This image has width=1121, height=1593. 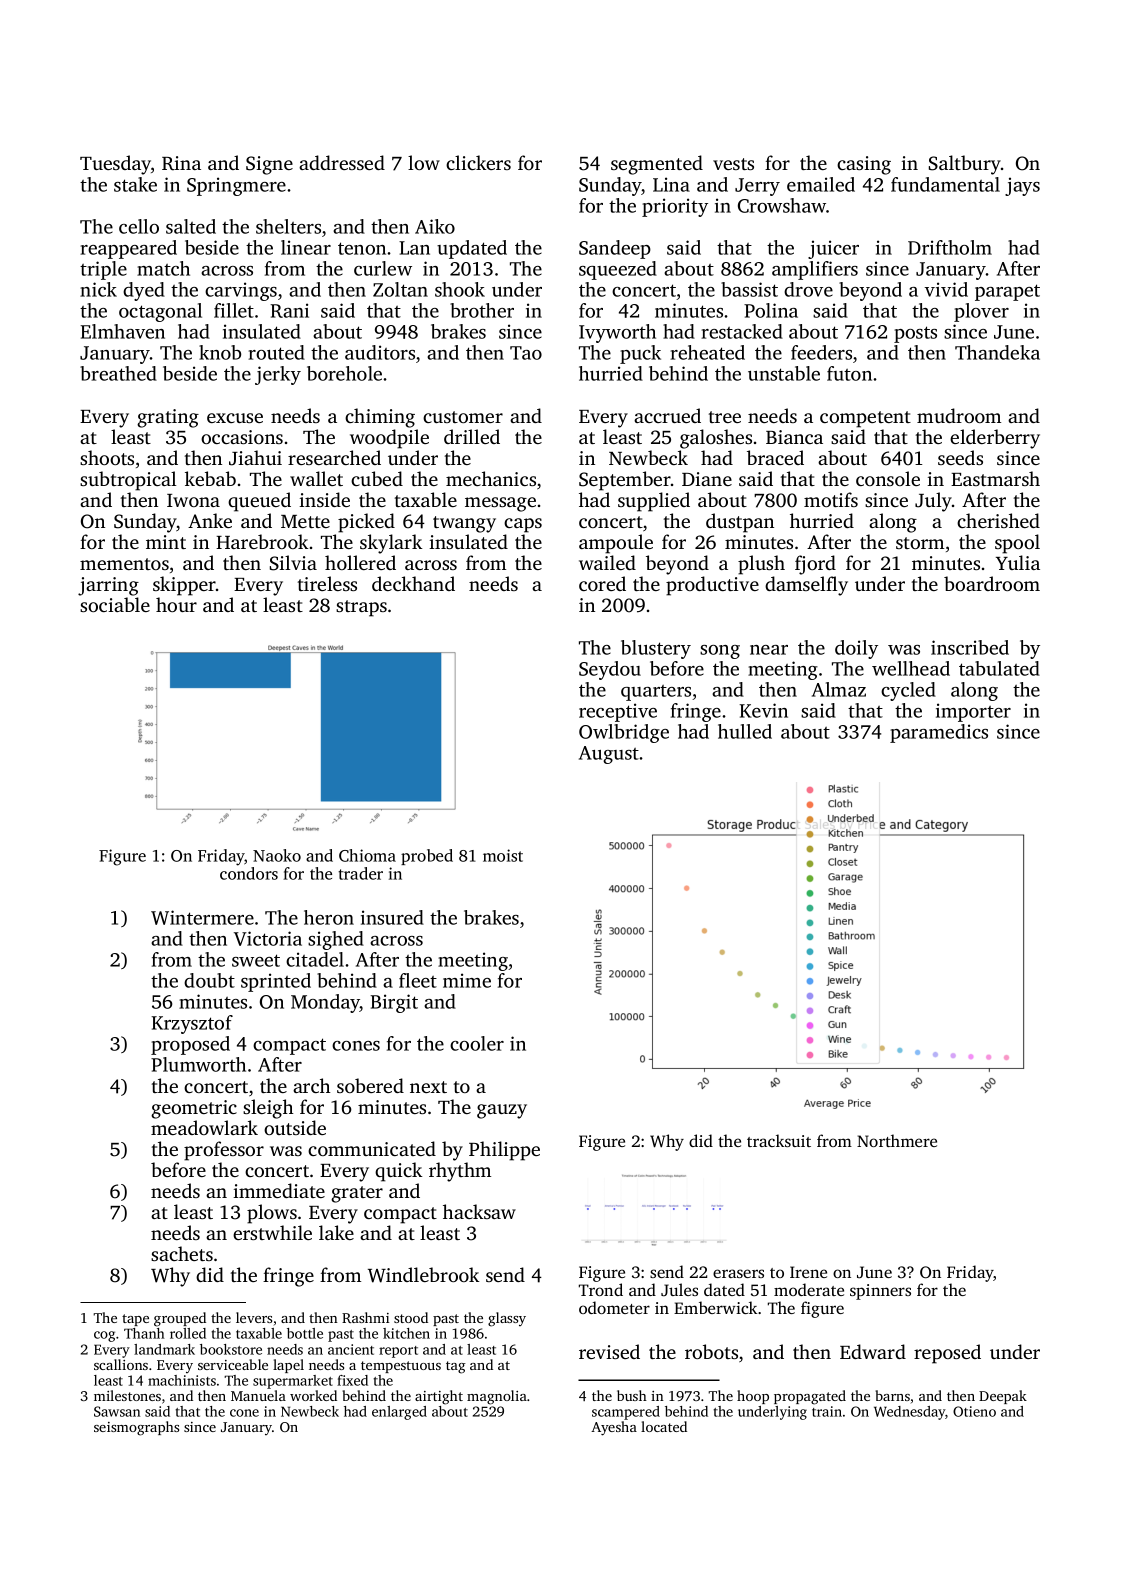 What do you see at coordinates (939, 733) in the image?
I see `paramedics` at bounding box center [939, 733].
